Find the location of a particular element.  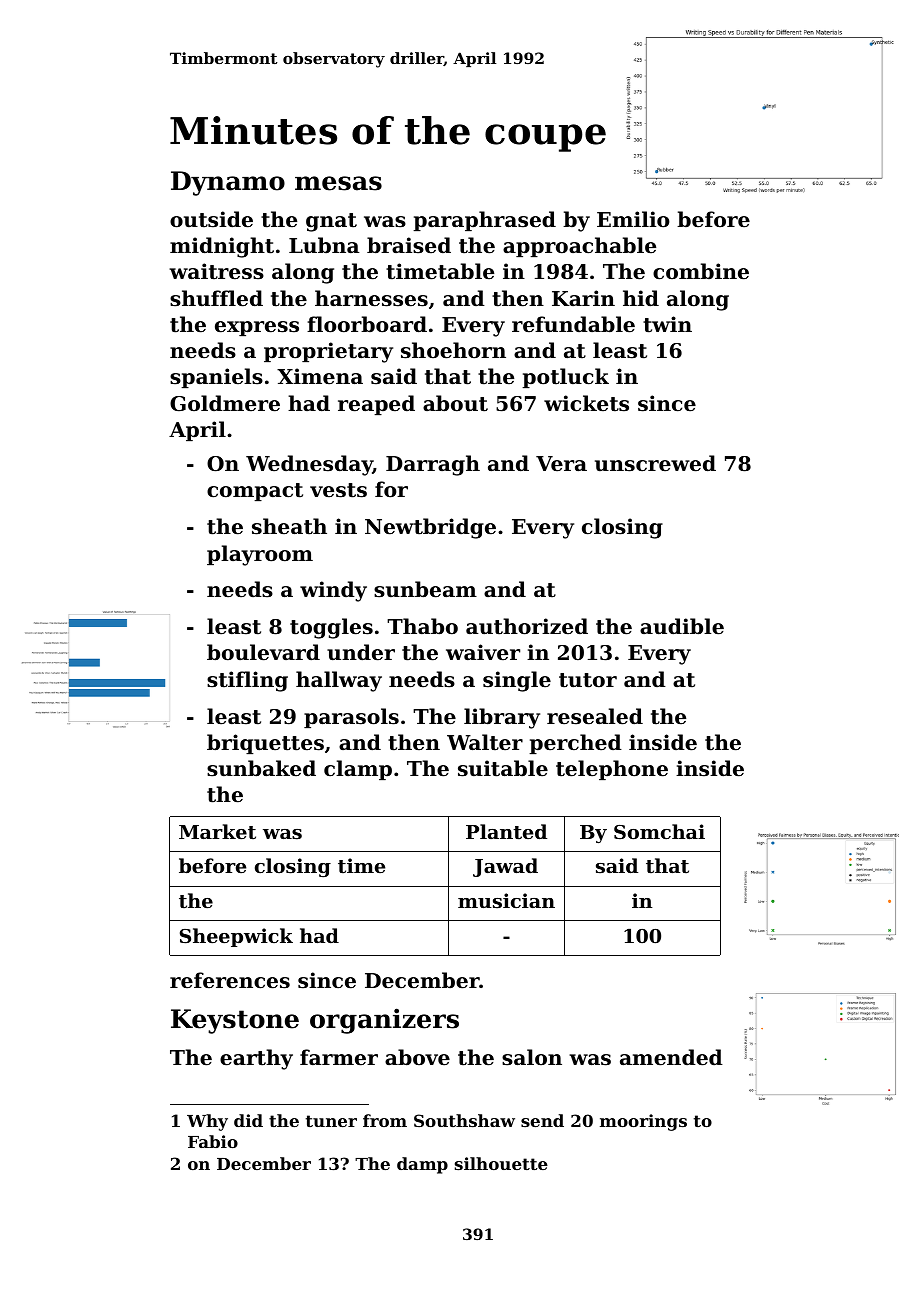

references is located at coordinates (230, 980).
